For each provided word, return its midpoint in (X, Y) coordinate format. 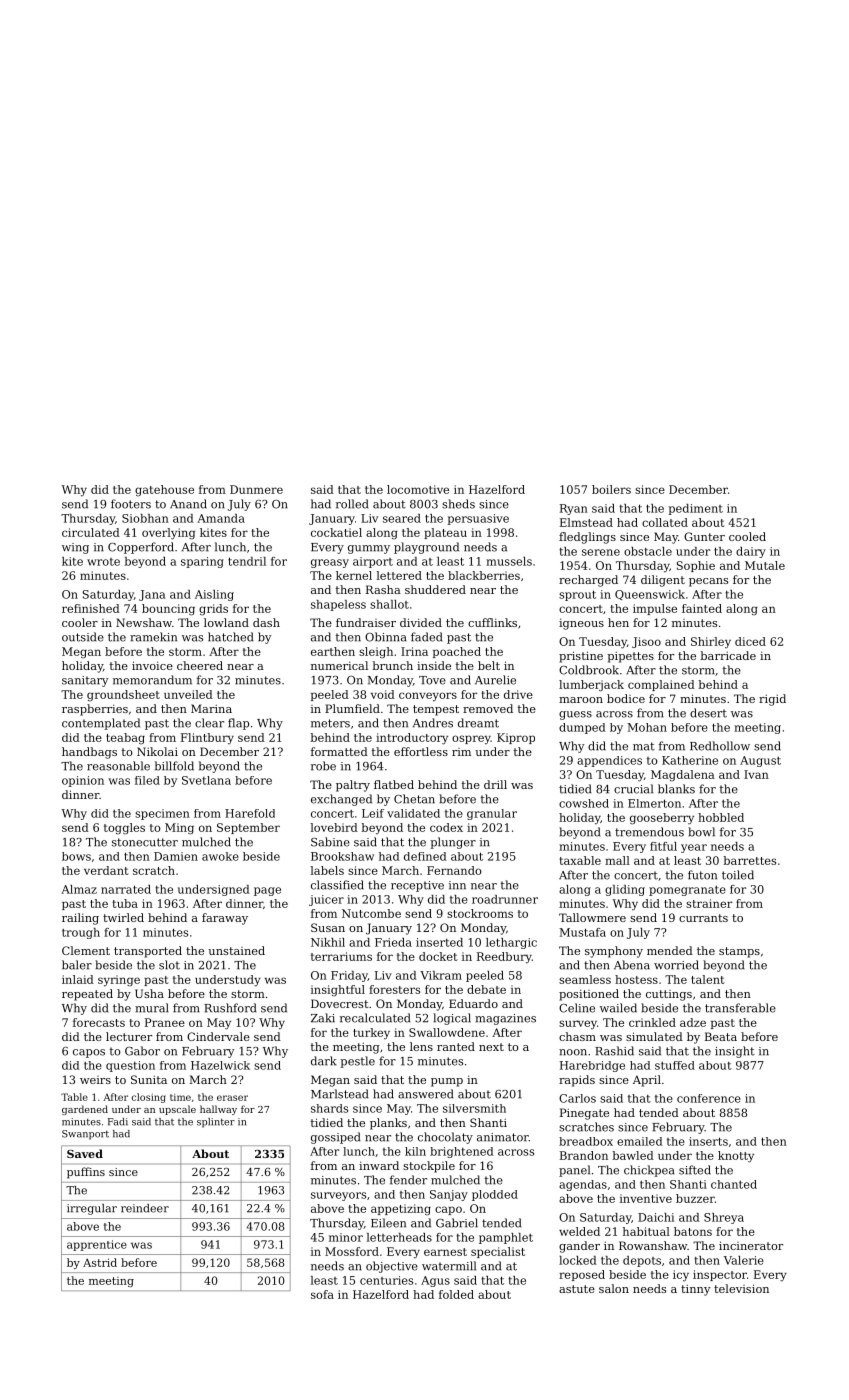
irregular (92, 1209)
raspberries (95, 710)
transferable (740, 1008)
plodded (495, 1195)
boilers (611, 489)
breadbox (586, 1141)
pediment (695, 509)
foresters (394, 989)
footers (131, 504)
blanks (676, 789)
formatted (339, 751)
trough (81, 933)
